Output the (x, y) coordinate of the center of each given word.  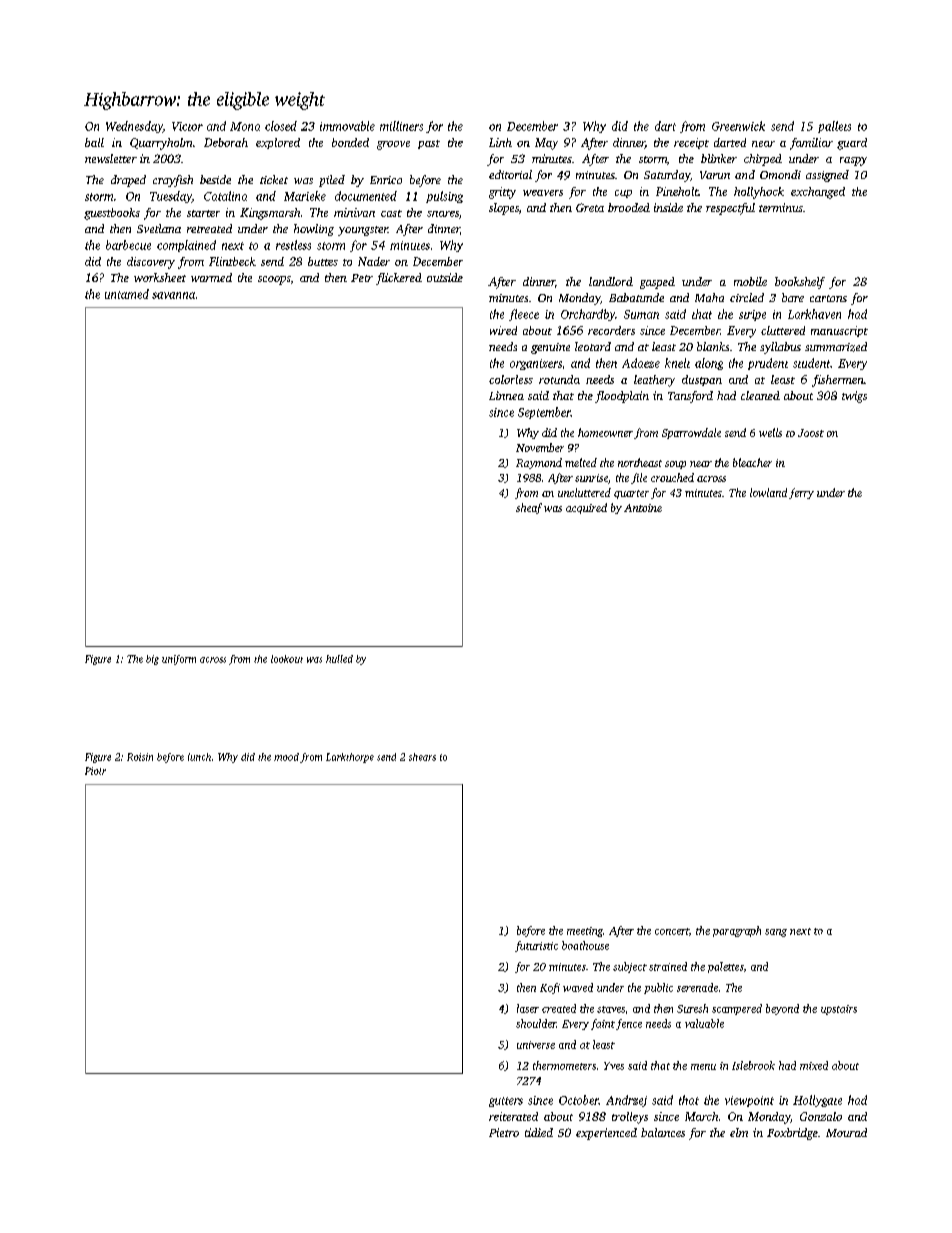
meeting (585, 932)
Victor (187, 126)
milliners (401, 126)
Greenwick (738, 126)
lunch (199, 757)
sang (776, 933)
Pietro (504, 1132)
